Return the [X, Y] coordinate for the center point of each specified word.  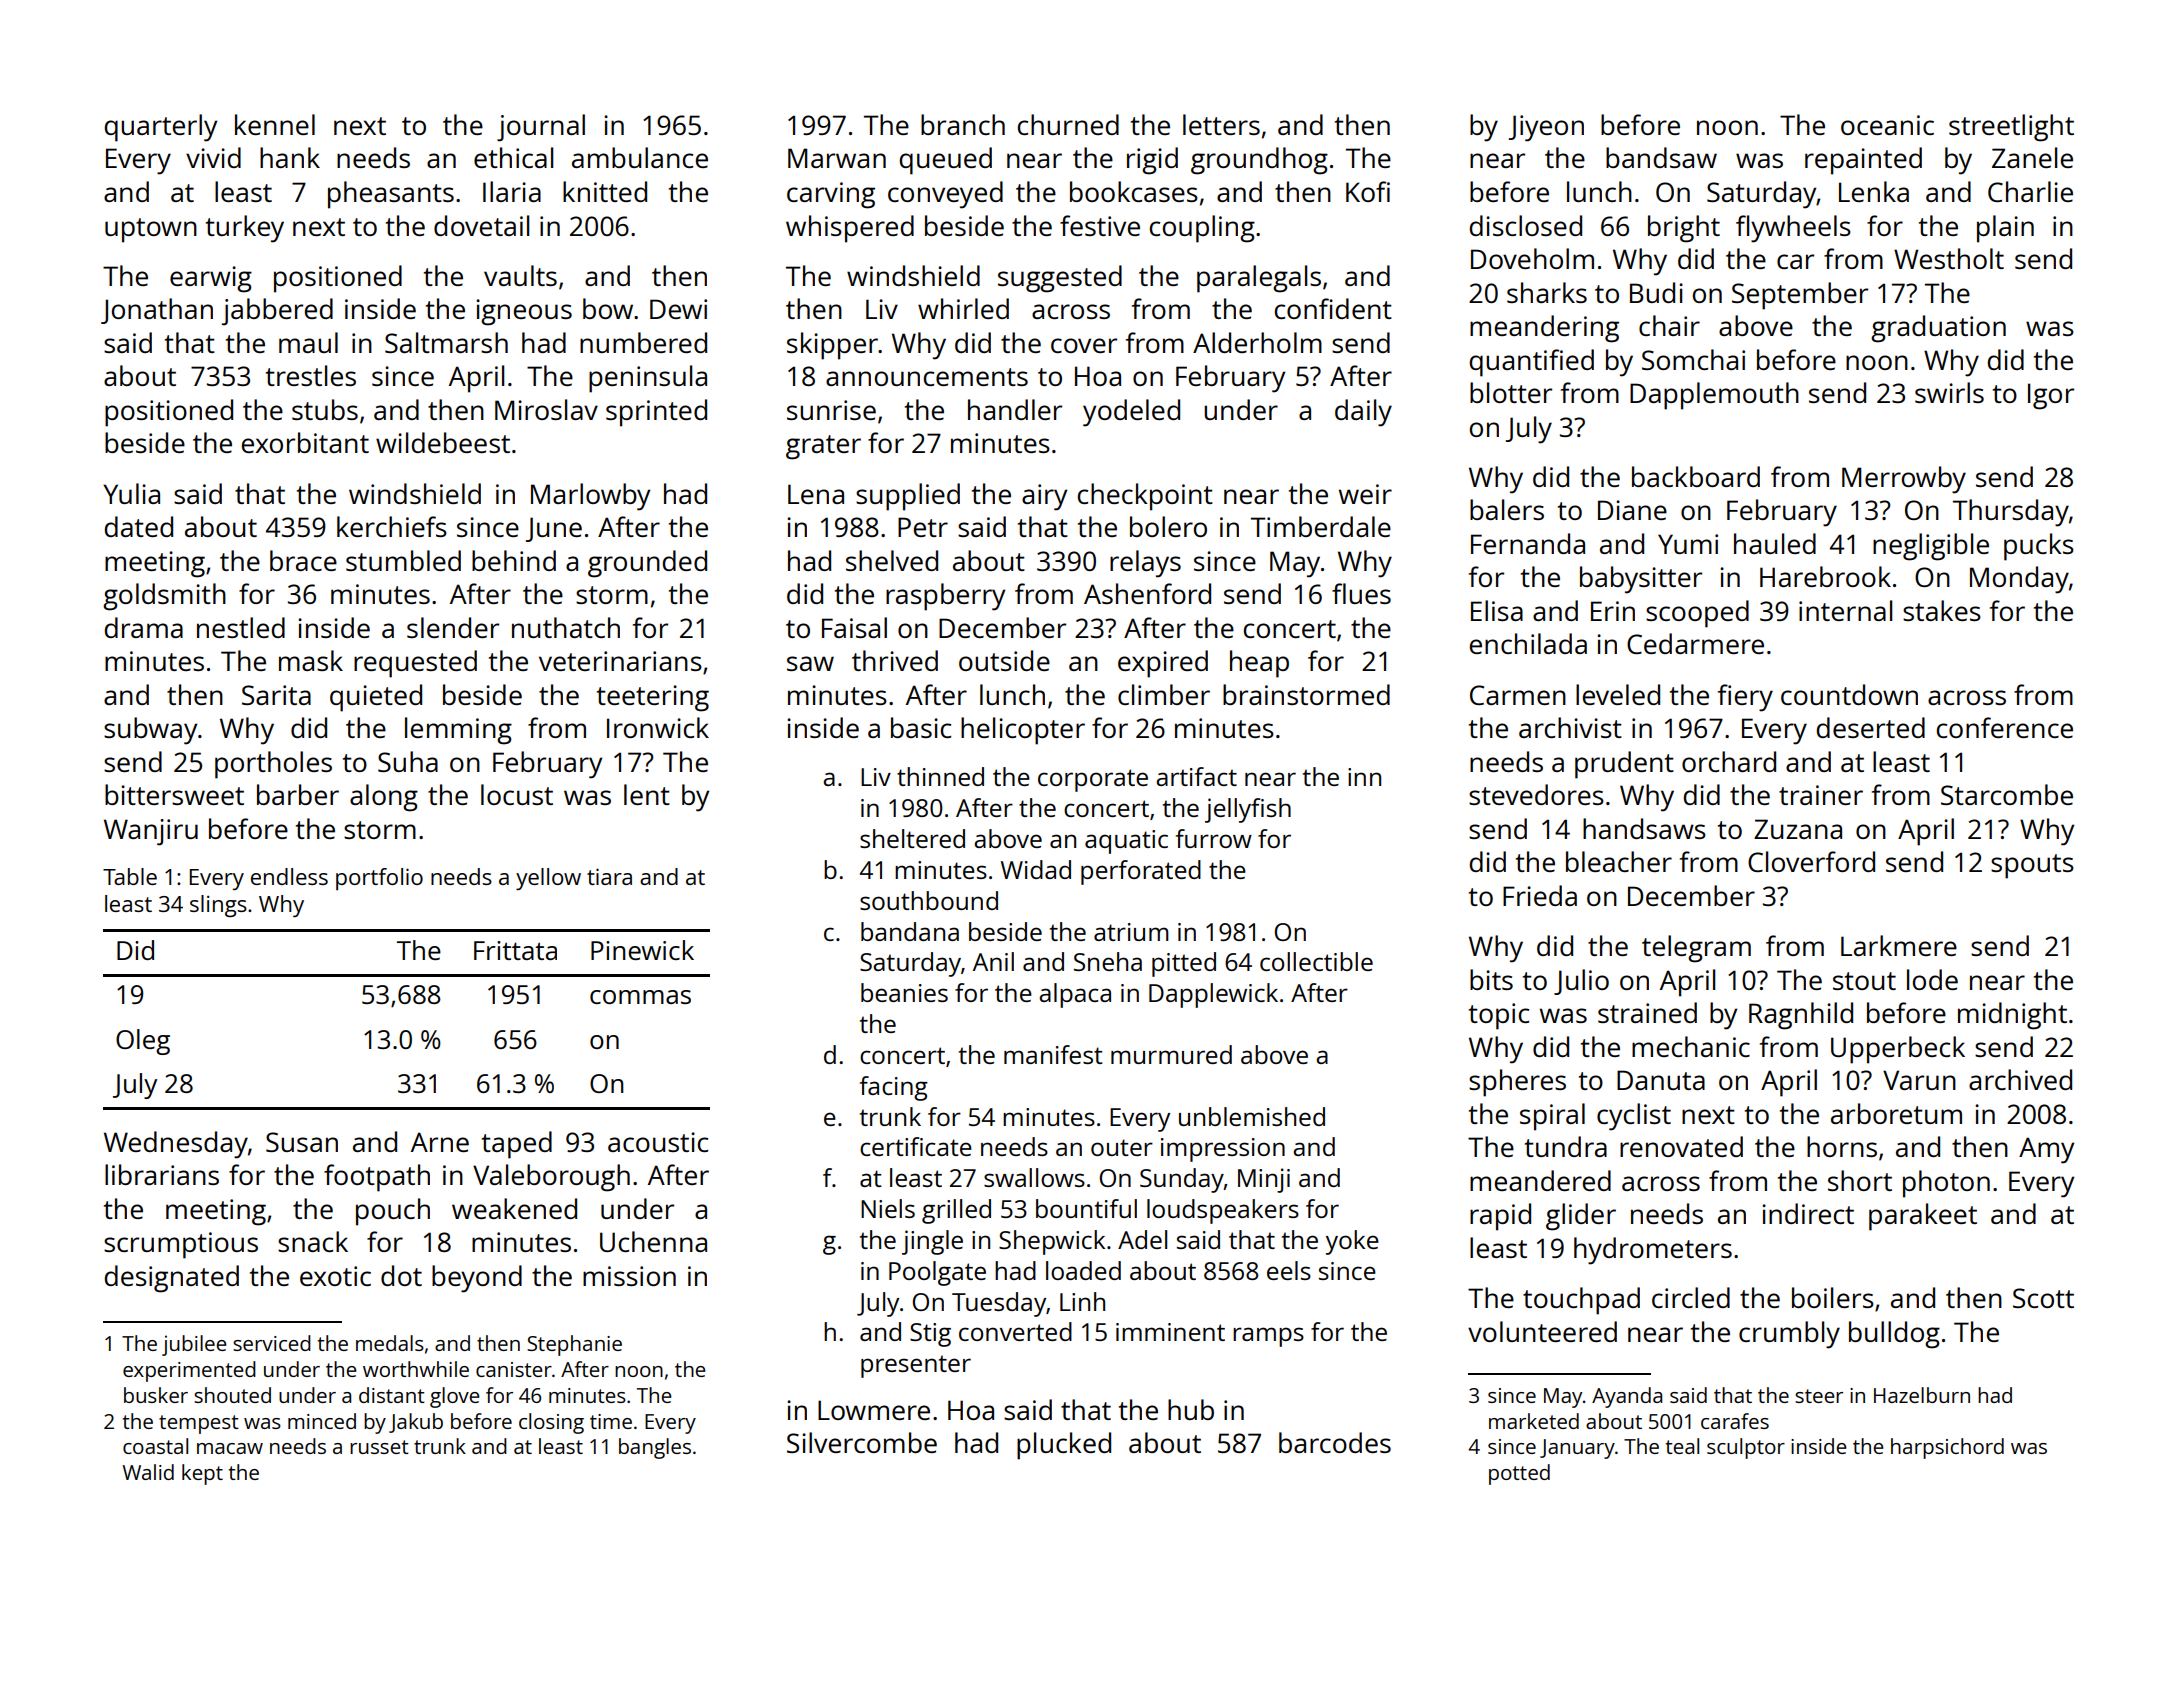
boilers [1833, 1297]
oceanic [1887, 125]
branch [963, 124]
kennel [275, 124]
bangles [655, 1448]
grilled [956, 1211]
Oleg [143, 1042]
